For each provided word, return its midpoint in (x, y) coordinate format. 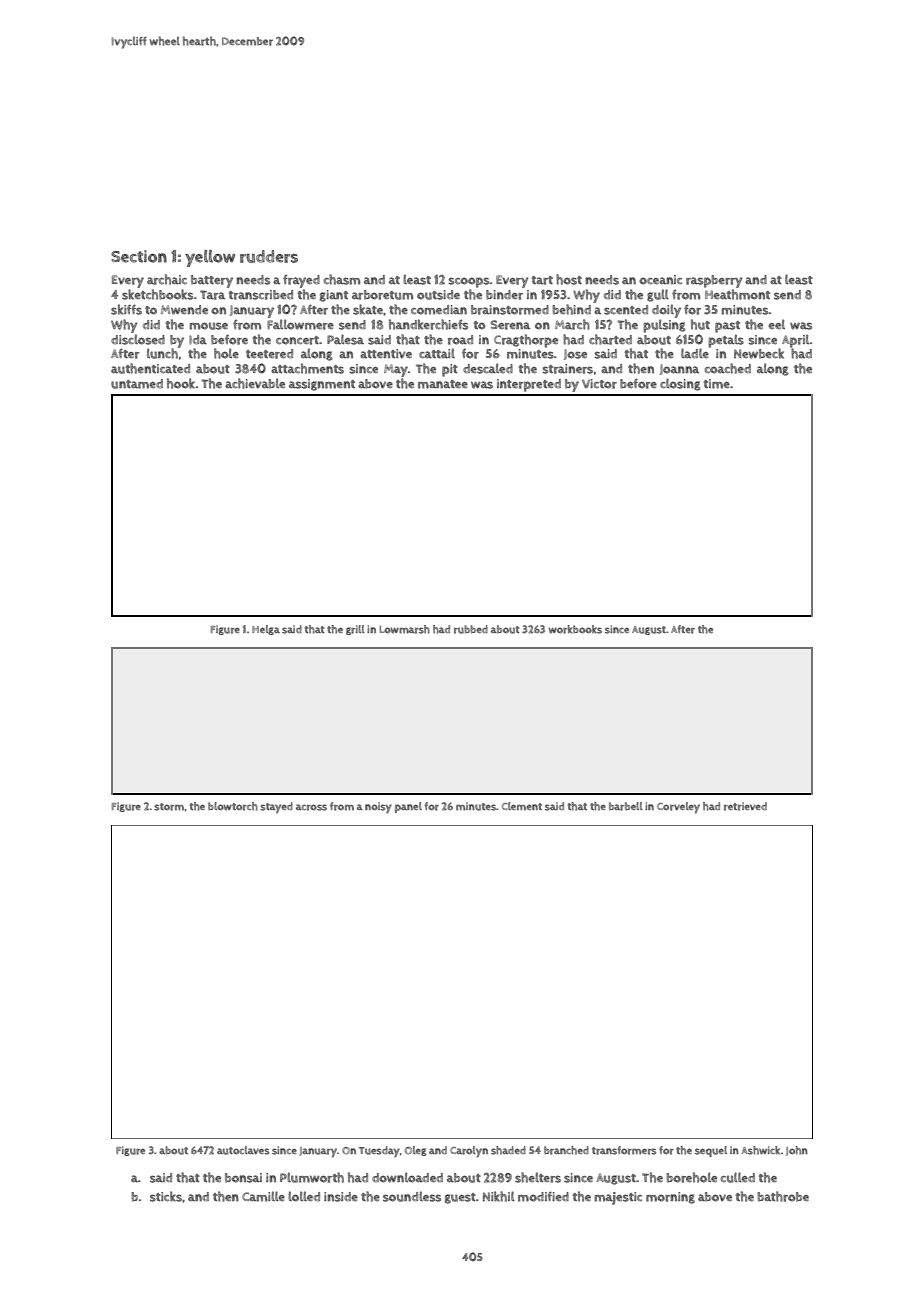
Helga (266, 630)
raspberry (714, 281)
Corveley (678, 808)
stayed (276, 808)
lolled (304, 1196)
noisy (378, 808)
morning (670, 1198)
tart (542, 280)
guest (460, 1198)
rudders (269, 256)
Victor (599, 384)
